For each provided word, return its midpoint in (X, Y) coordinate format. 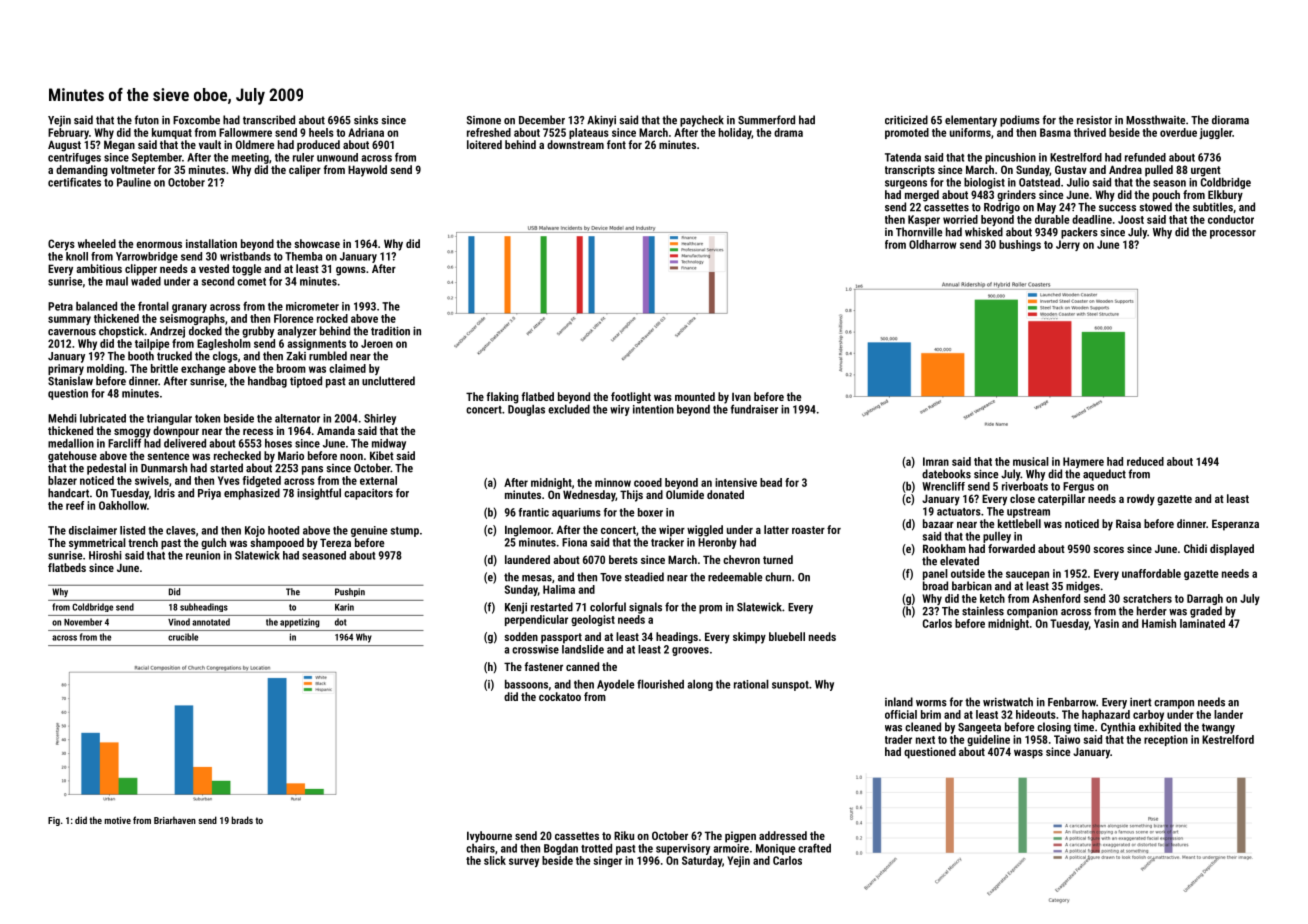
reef (75, 505)
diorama (1230, 120)
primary (66, 369)
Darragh (1205, 599)
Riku (624, 835)
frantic (534, 512)
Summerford (766, 120)
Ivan (741, 396)
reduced (1145, 461)
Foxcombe (196, 120)
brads (242, 820)
